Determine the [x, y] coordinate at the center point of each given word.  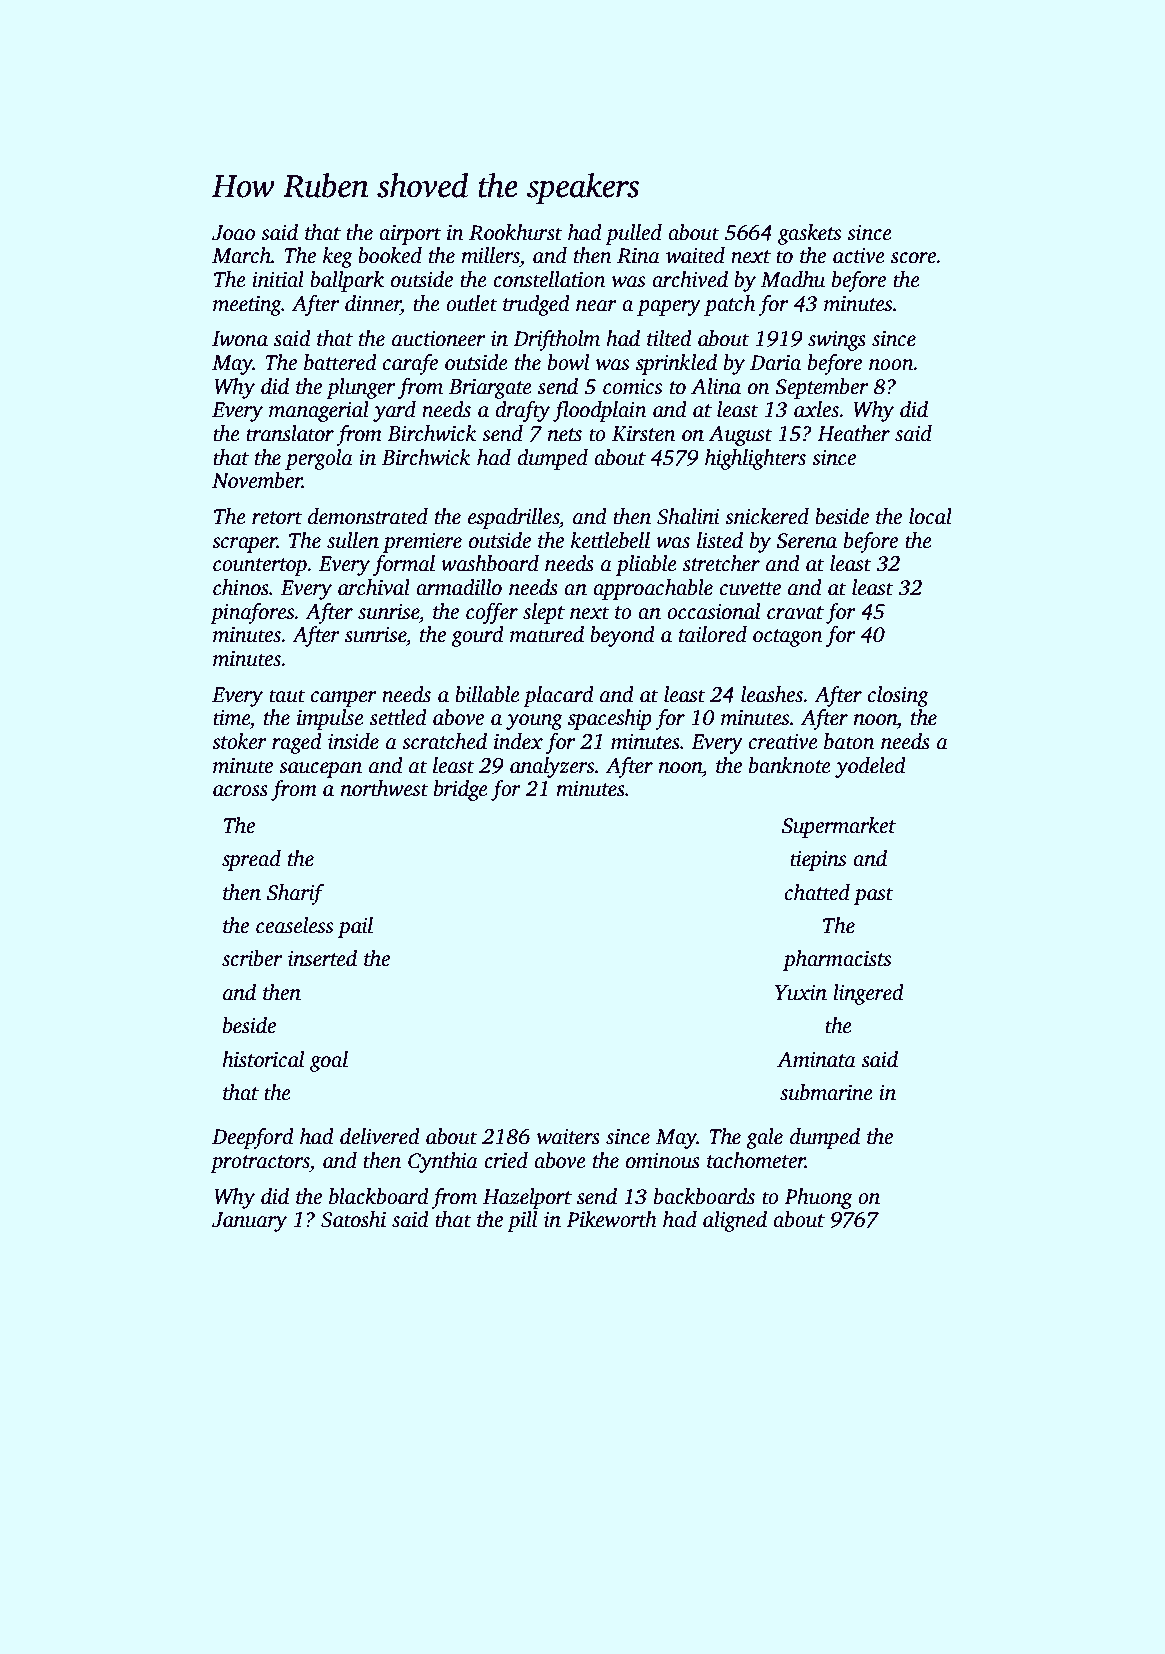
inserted [322, 958]
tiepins [818, 861]
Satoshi [353, 1219]
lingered [869, 994]
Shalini [688, 516]
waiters [568, 1137]
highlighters [755, 459]
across [240, 791]
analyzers [552, 767]
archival [374, 587]
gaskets [809, 234]
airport [410, 235]
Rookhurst [516, 232]
